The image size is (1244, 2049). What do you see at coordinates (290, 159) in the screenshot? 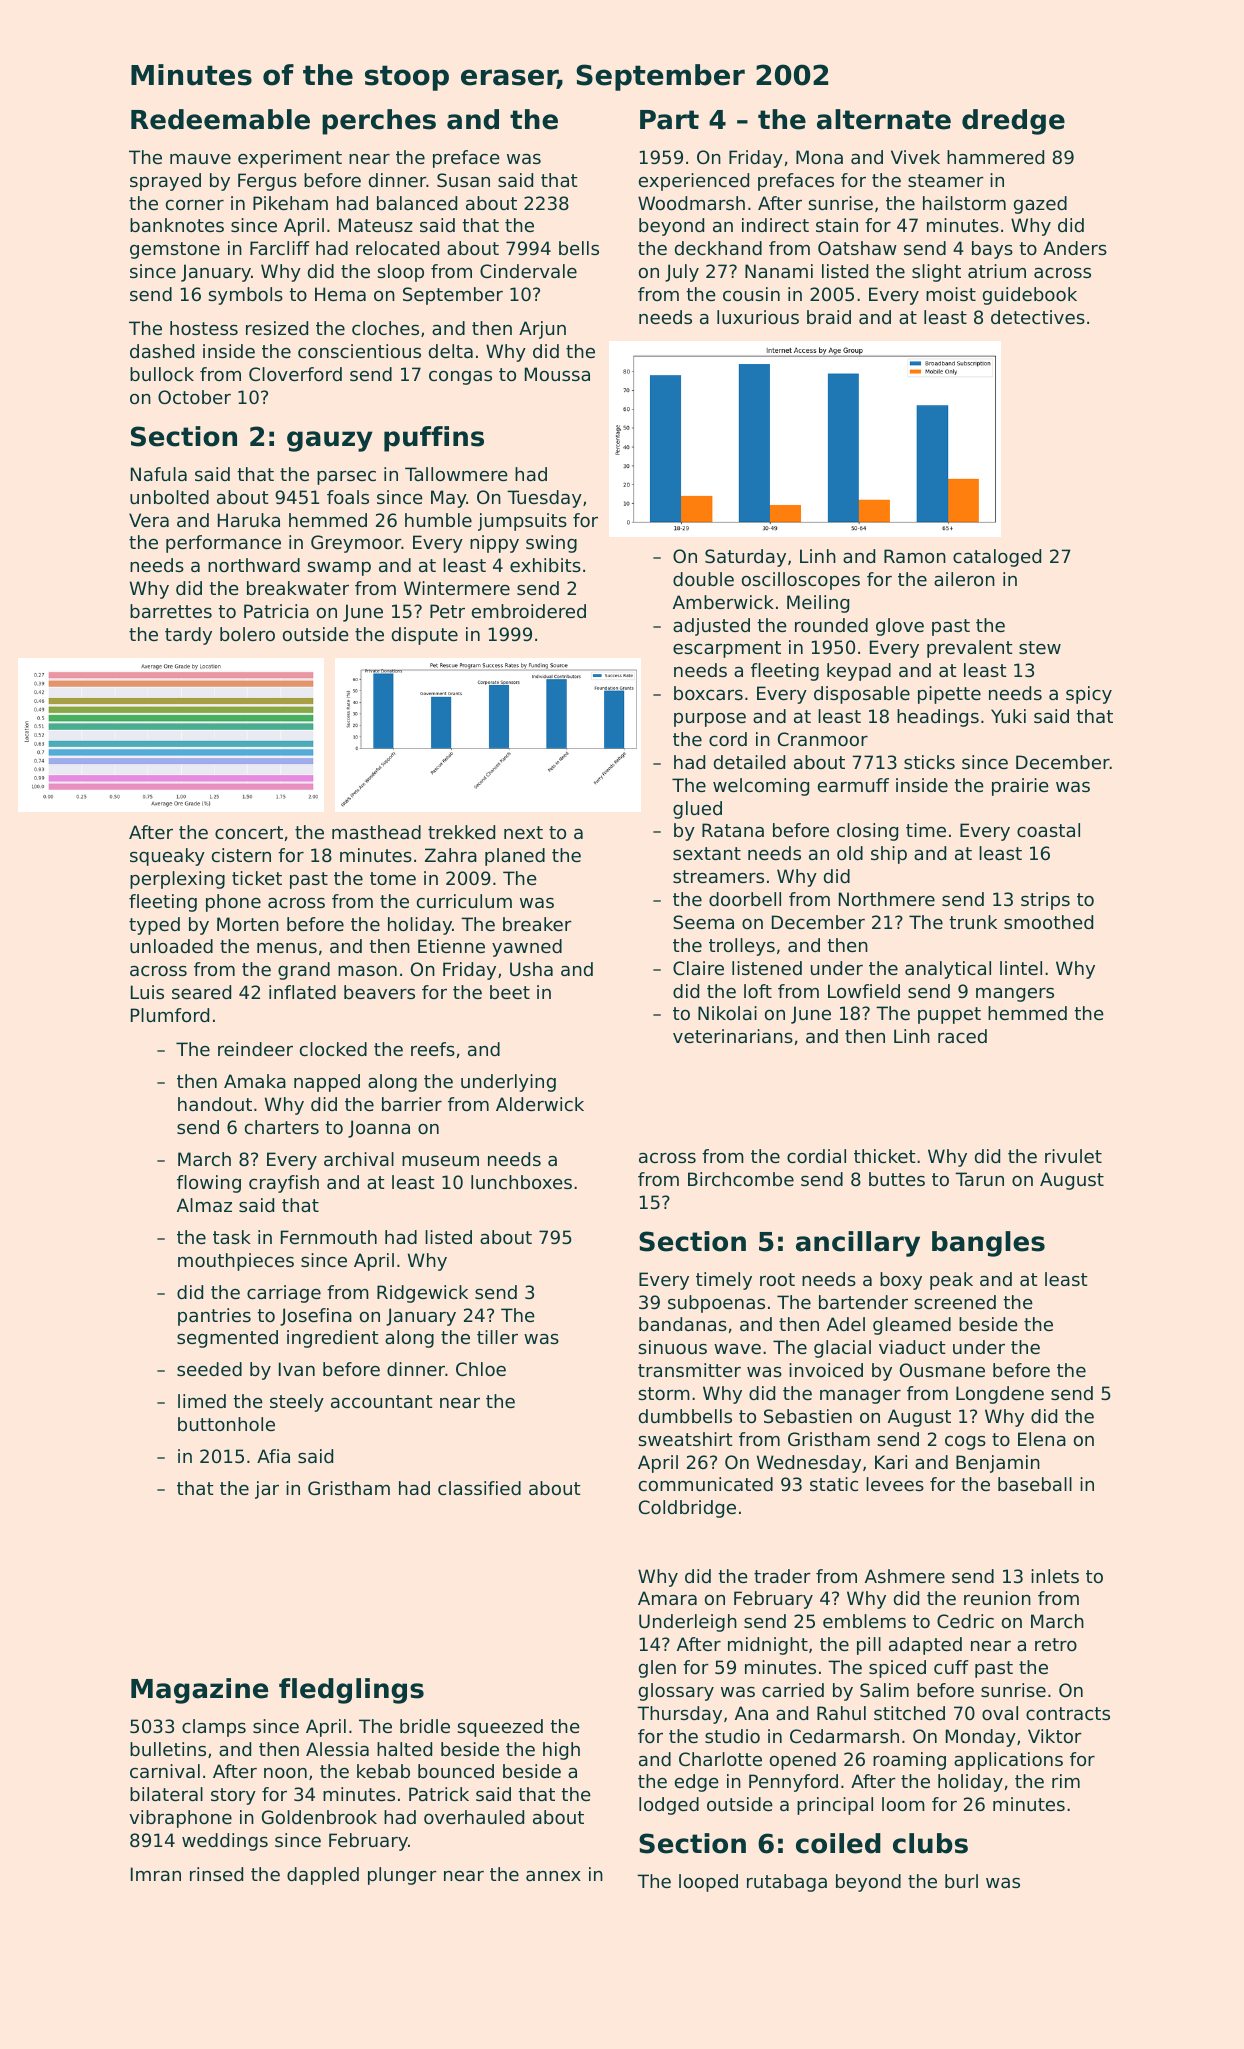
I see `experiment` at bounding box center [290, 159].
